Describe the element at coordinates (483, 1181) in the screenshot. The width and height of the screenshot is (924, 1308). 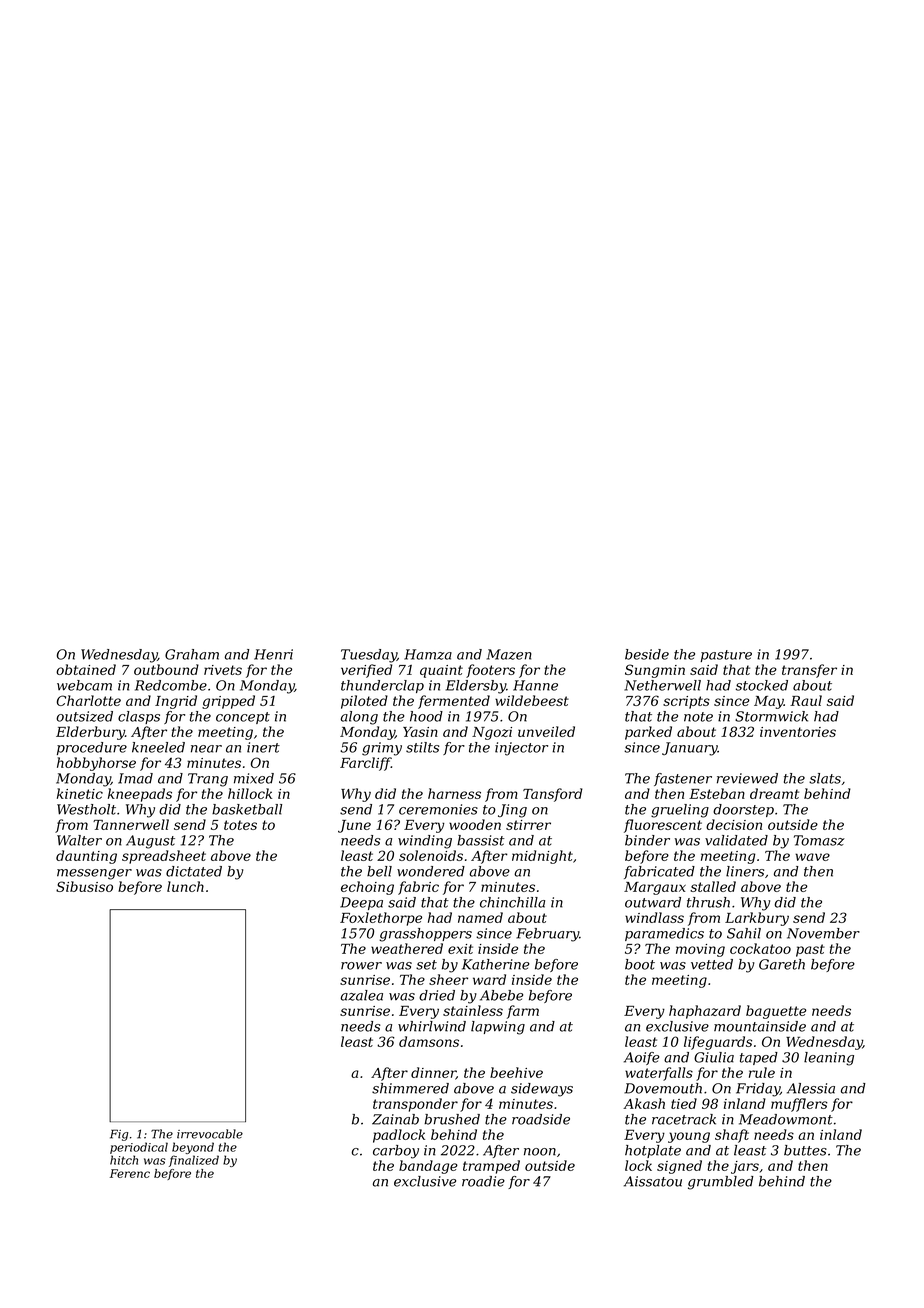
I see `roadie` at that location.
